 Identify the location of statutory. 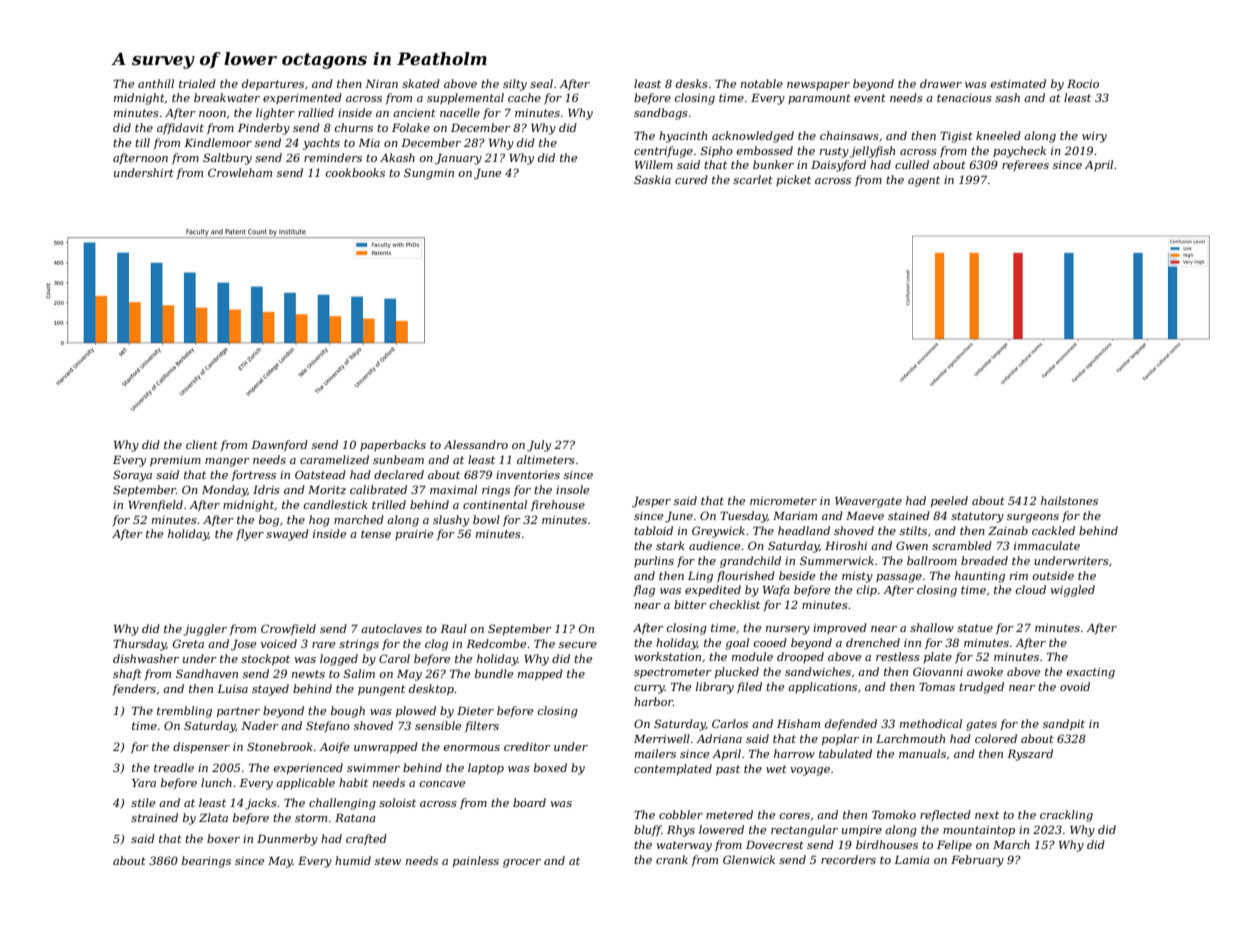
(977, 517).
